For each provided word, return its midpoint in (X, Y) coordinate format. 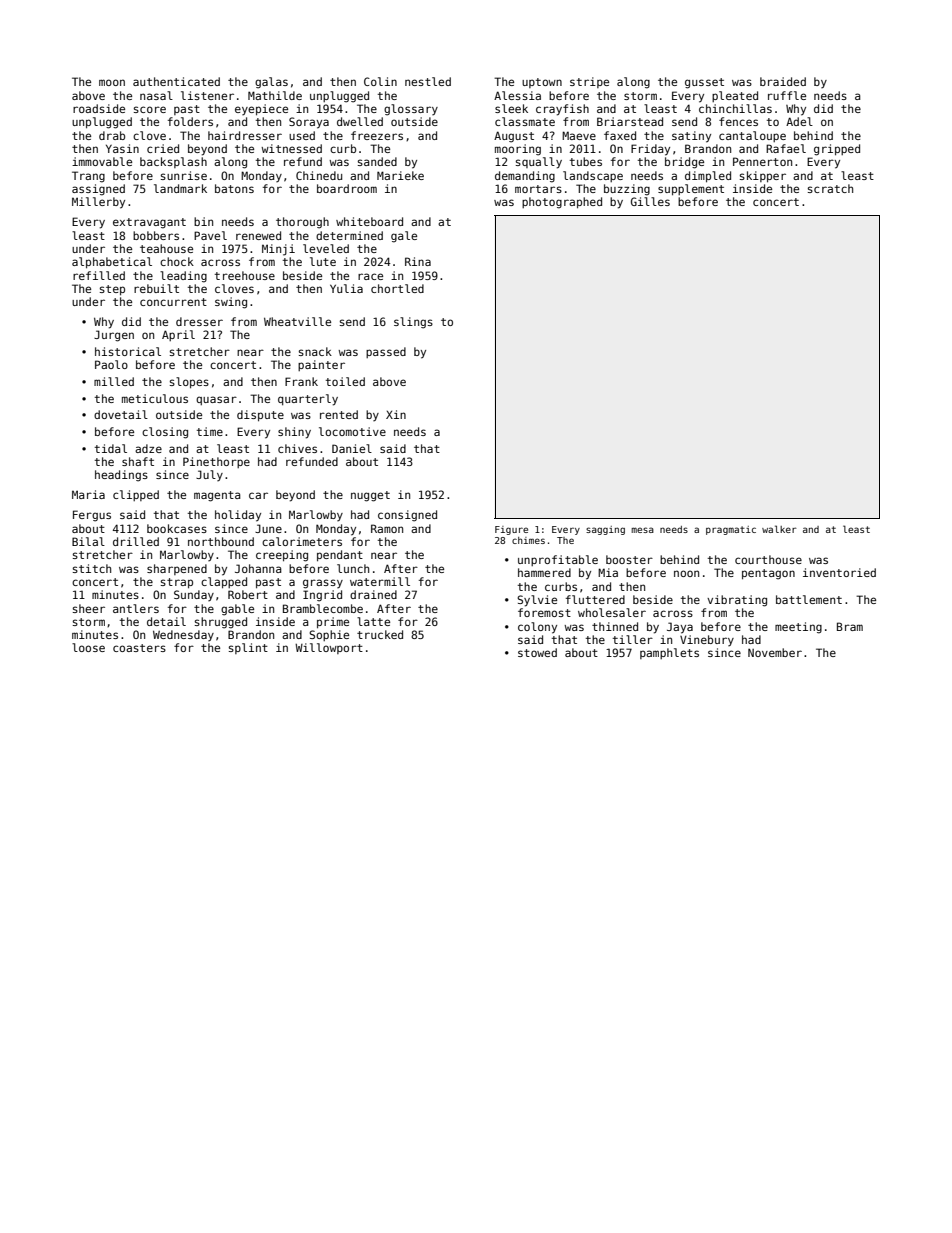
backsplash (173, 162)
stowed (537, 652)
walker (779, 529)
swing (231, 303)
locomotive (352, 431)
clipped (136, 495)
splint (248, 648)
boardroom (347, 188)
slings (413, 323)
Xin (396, 414)
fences (738, 121)
